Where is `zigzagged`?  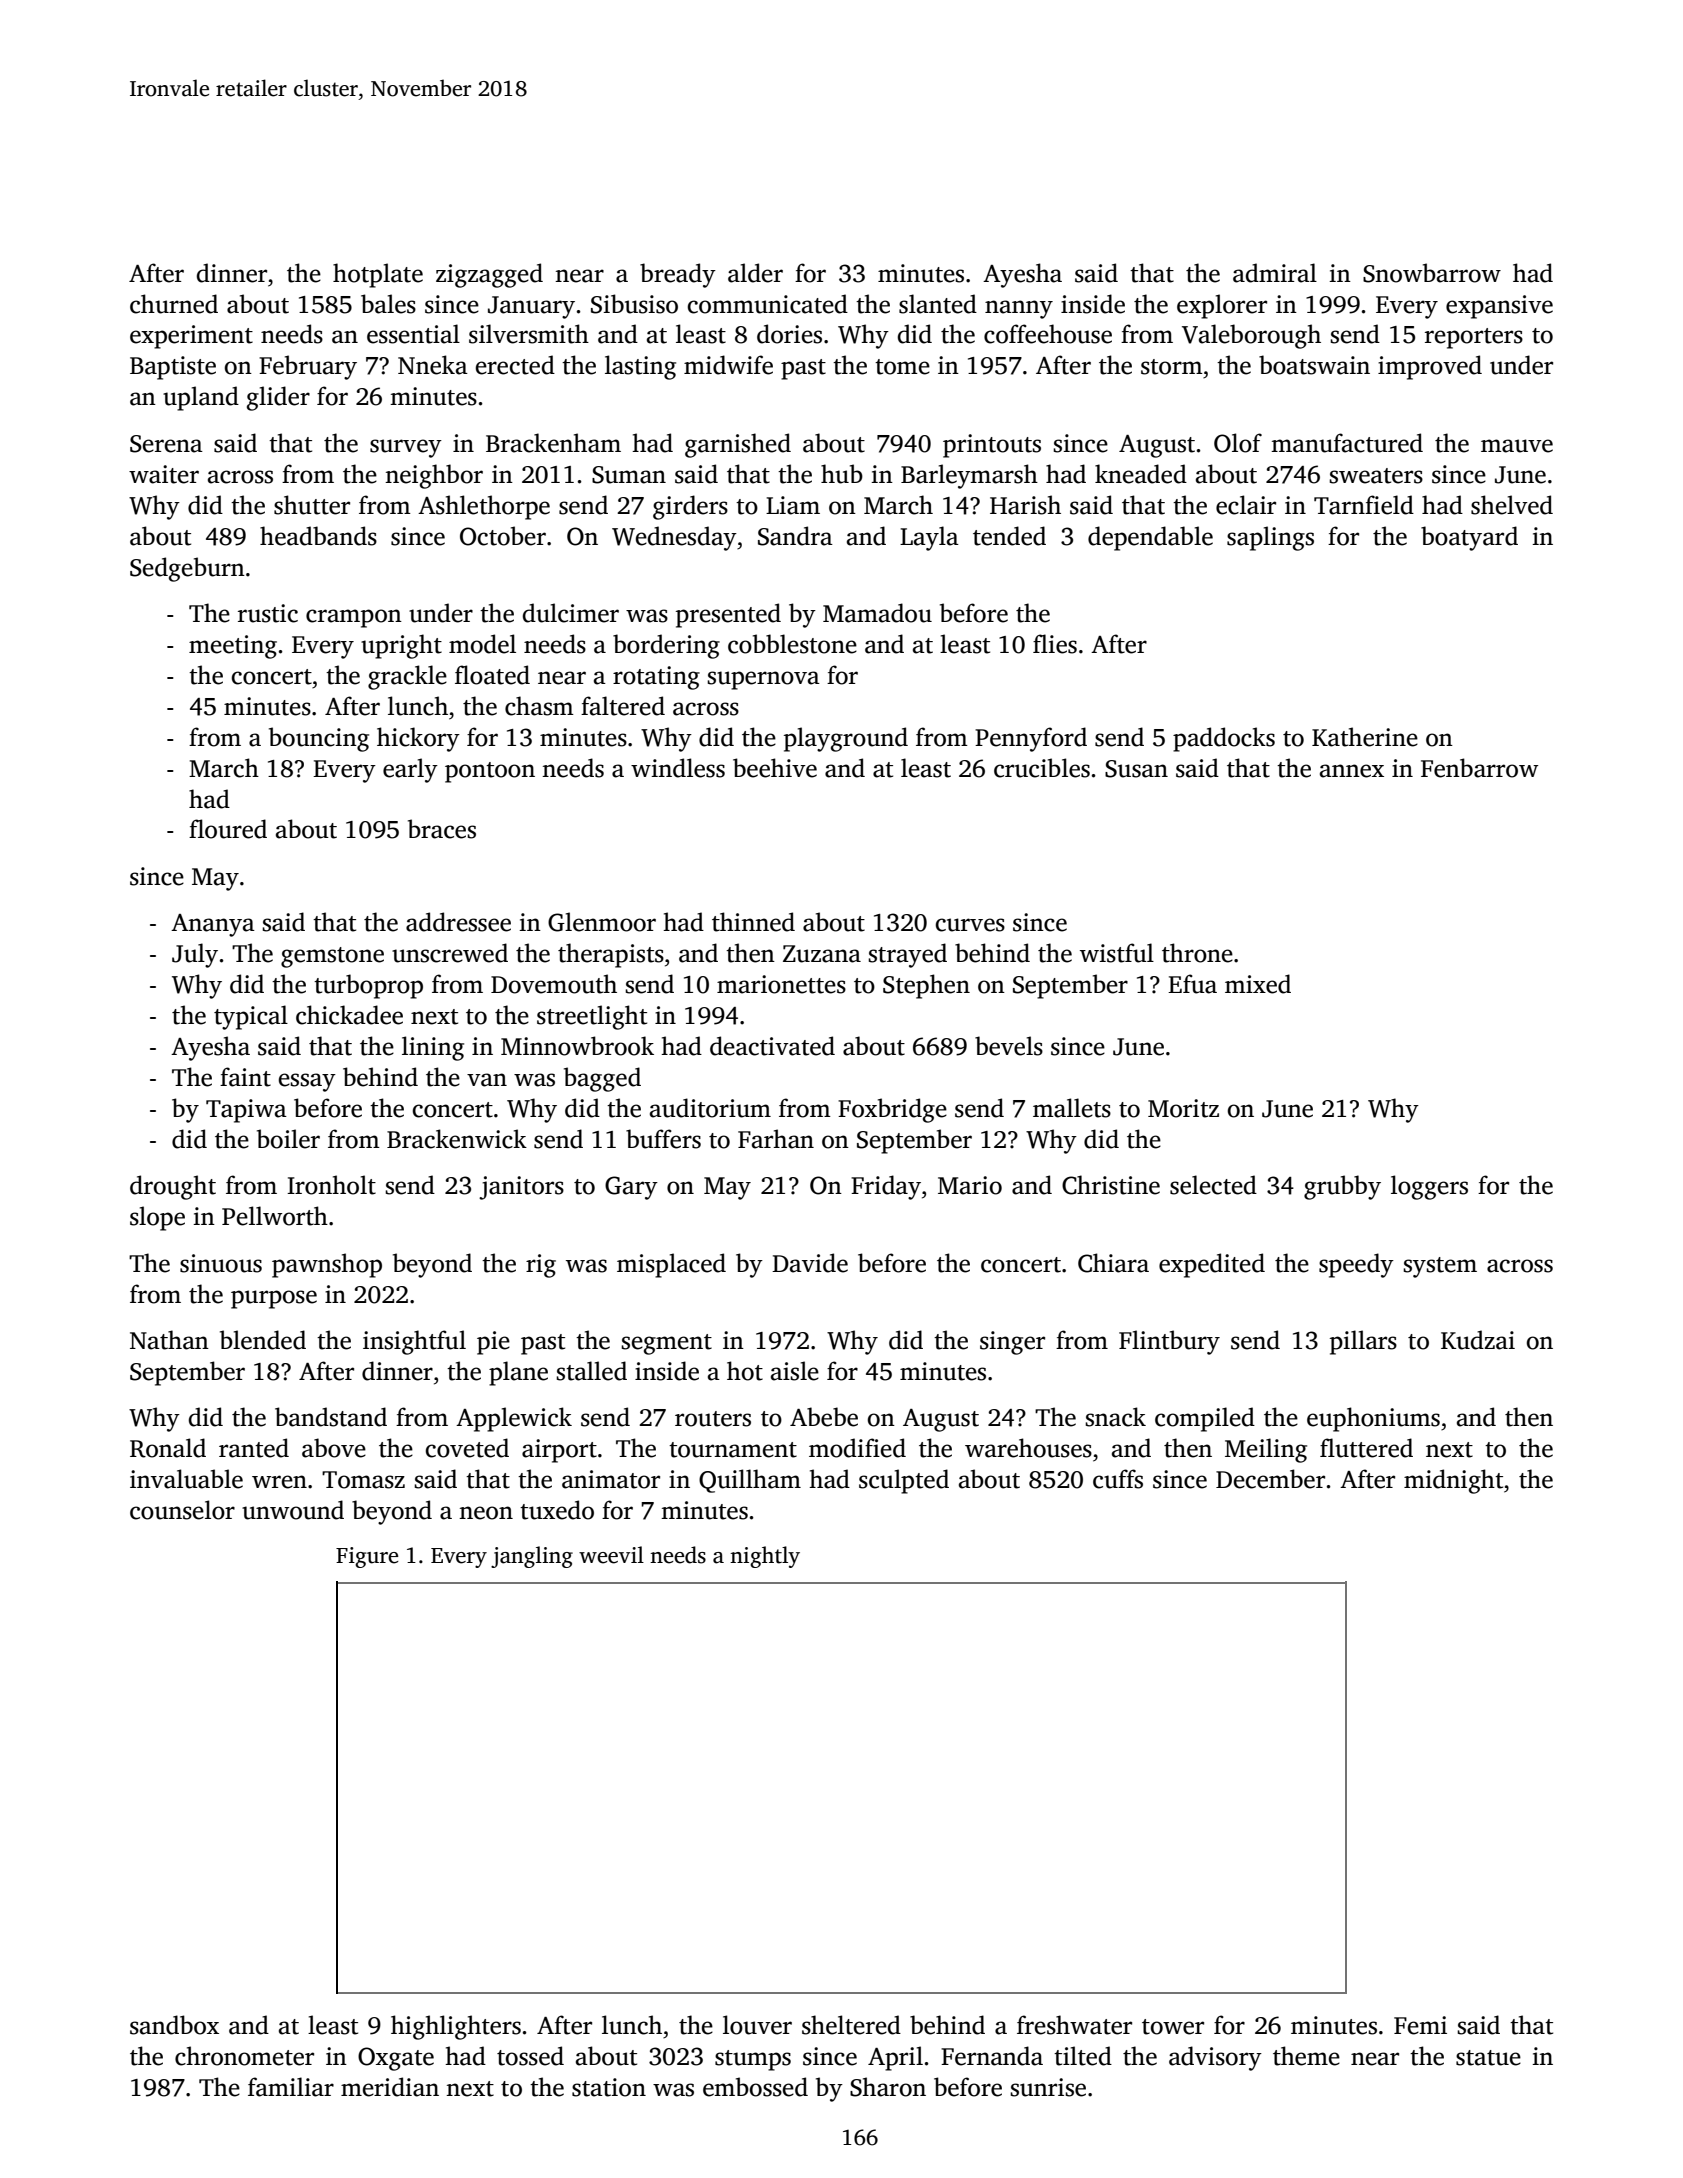
zigzagged is located at coordinates (489, 275).
